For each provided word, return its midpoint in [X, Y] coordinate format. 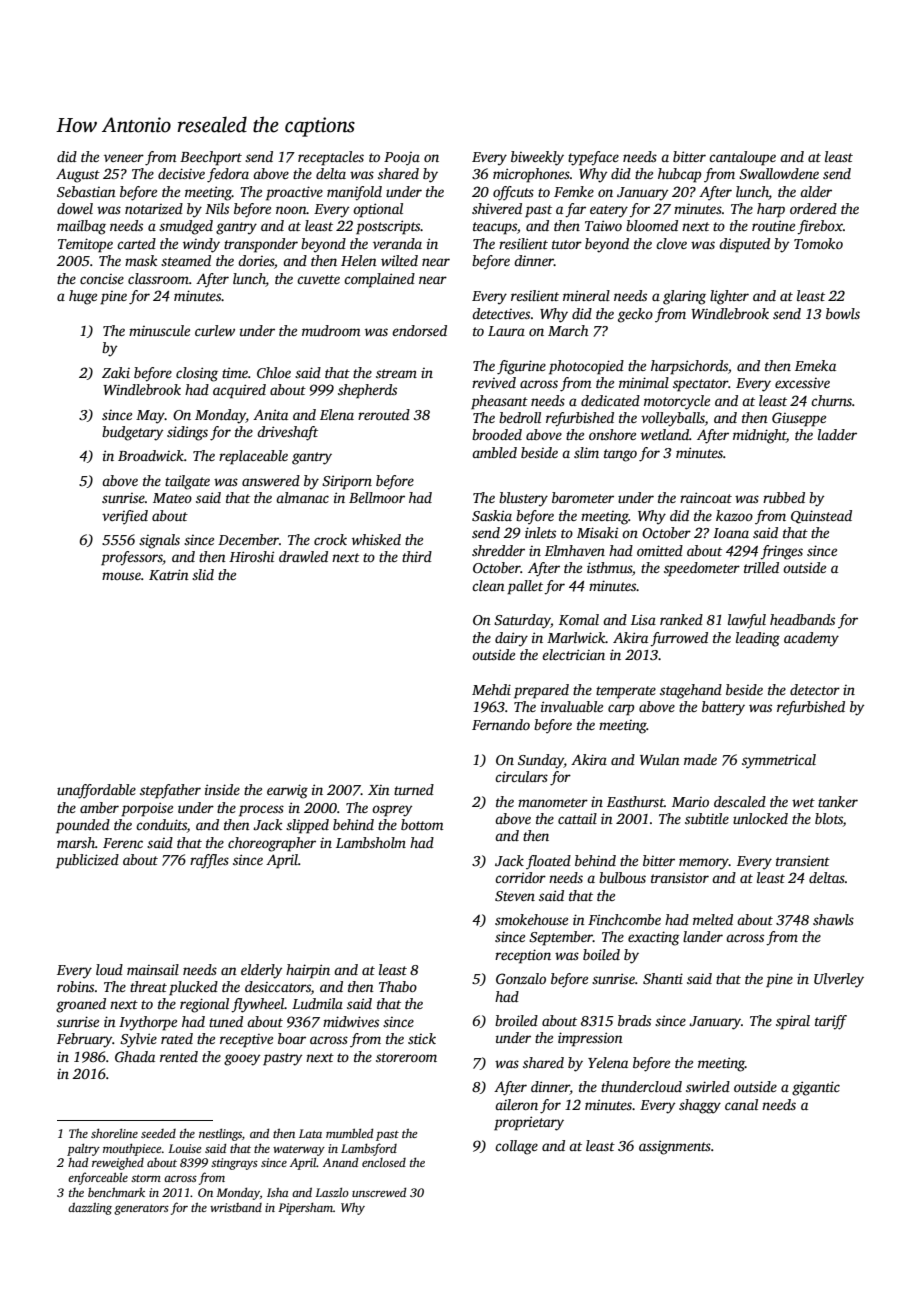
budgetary [132, 433]
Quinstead [821, 517]
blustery [523, 499]
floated [548, 862]
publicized [87, 861]
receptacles [331, 158]
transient [803, 860]
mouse [121, 576]
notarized [154, 208]
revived [494, 382]
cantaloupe [742, 158]
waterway [299, 1151]
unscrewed [379, 1192]
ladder [837, 434]
